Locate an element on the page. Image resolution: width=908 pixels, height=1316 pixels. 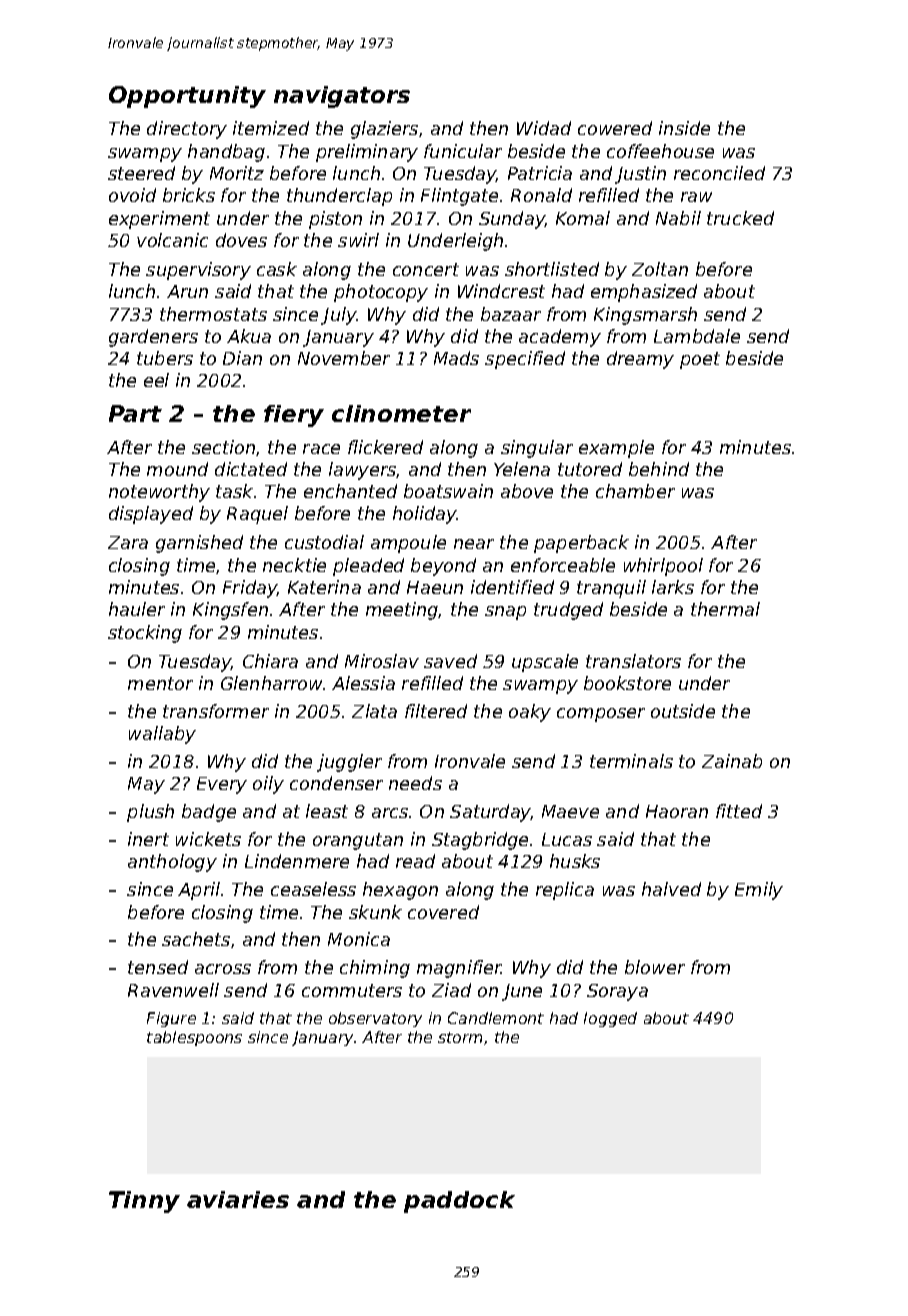
piston is located at coordinates (335, 220).
